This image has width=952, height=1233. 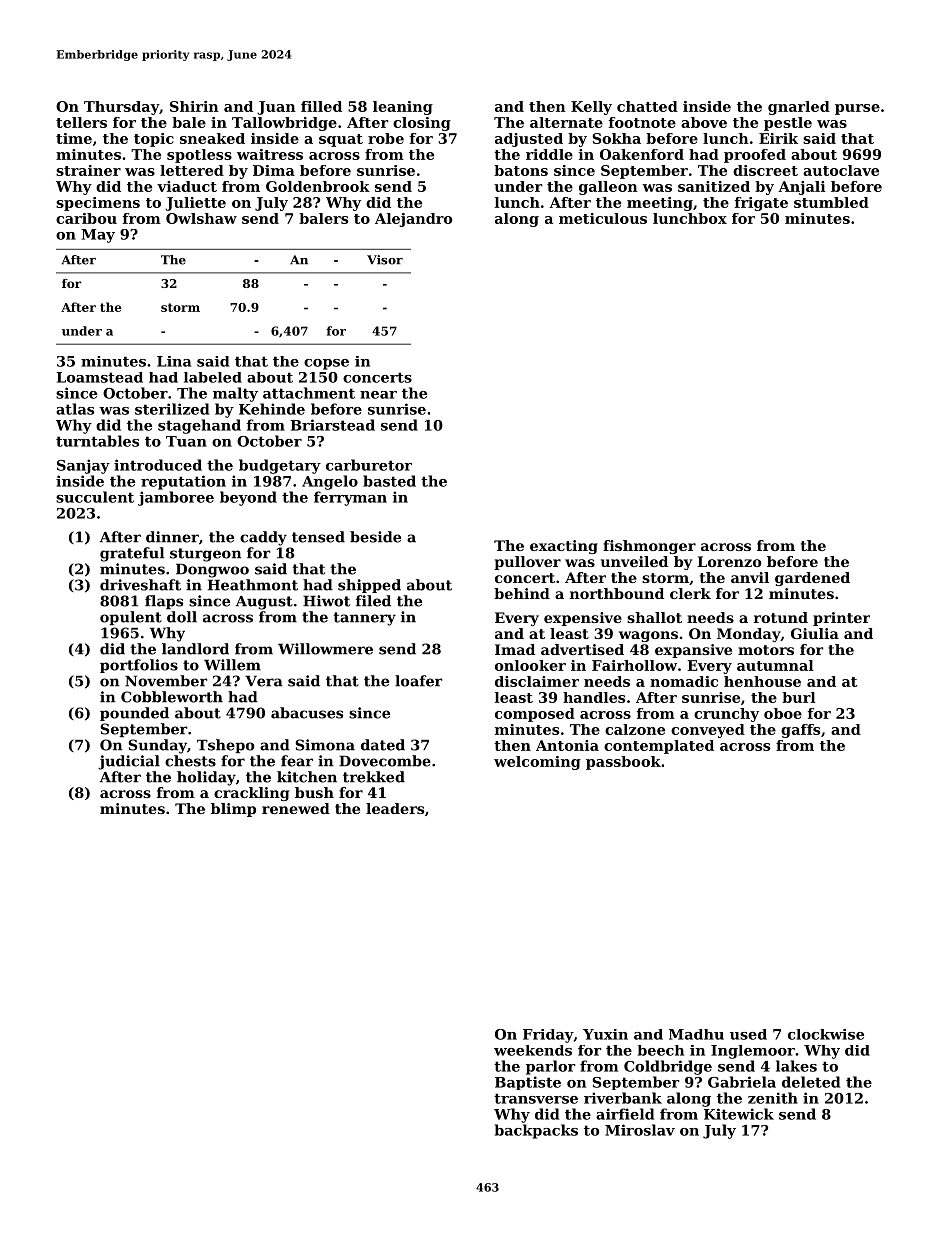 I want to click on blimp, so click(x=233, y=810).
